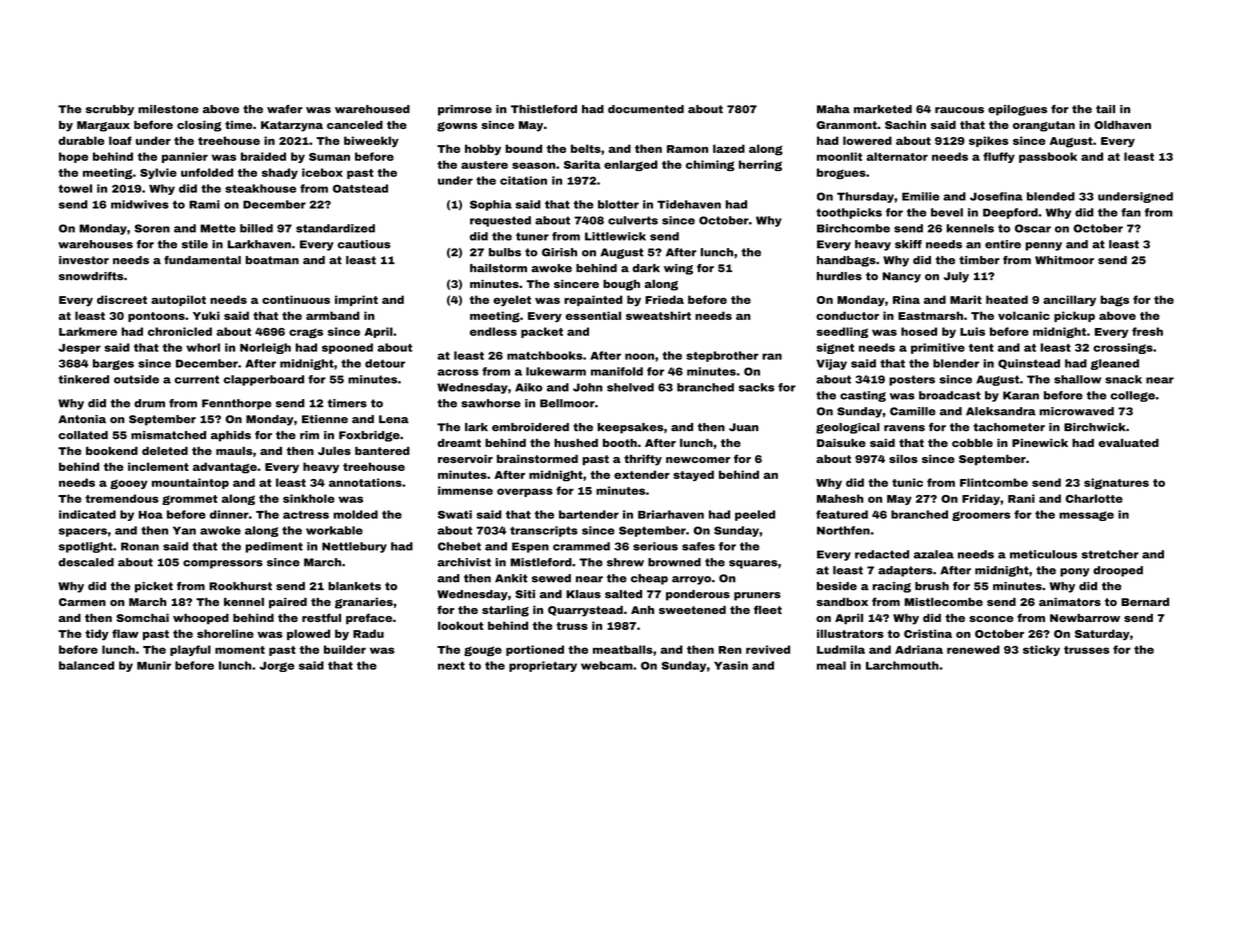 This screenshot has width=1233, height=952. I want to click on bookend, so click(112, 451).
